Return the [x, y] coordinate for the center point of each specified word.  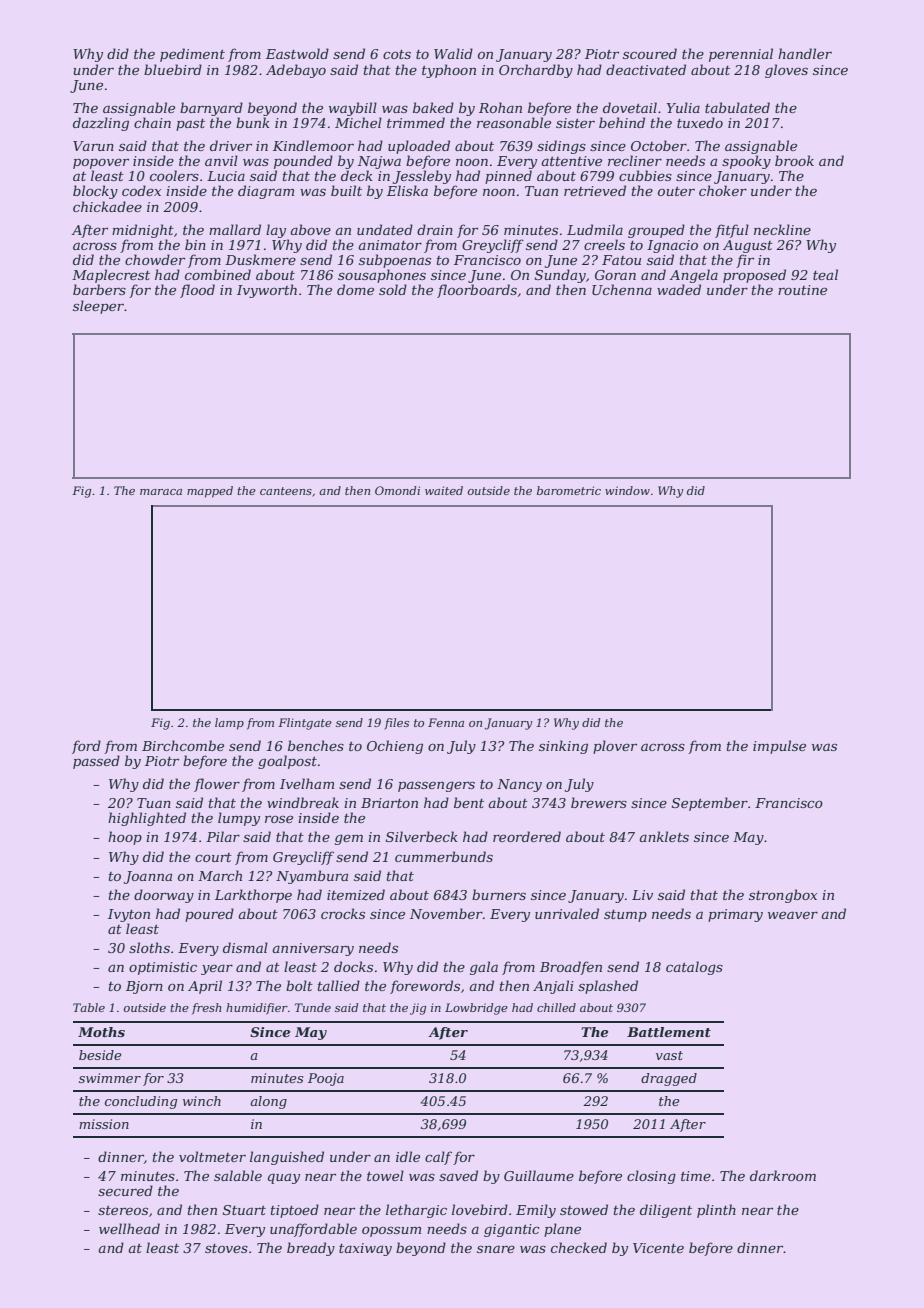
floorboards [477, 291]
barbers [99, 289]
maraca [161, 492]
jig [418, 1009]
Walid [453, 53]
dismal [245, 947]
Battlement [669, 1032]
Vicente [658, 1248]
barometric [569, 490]
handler [805, 53]
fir [745, 261]
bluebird [173, 69]
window [627, 490]
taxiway [365, 1249]
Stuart [244, 1210]
